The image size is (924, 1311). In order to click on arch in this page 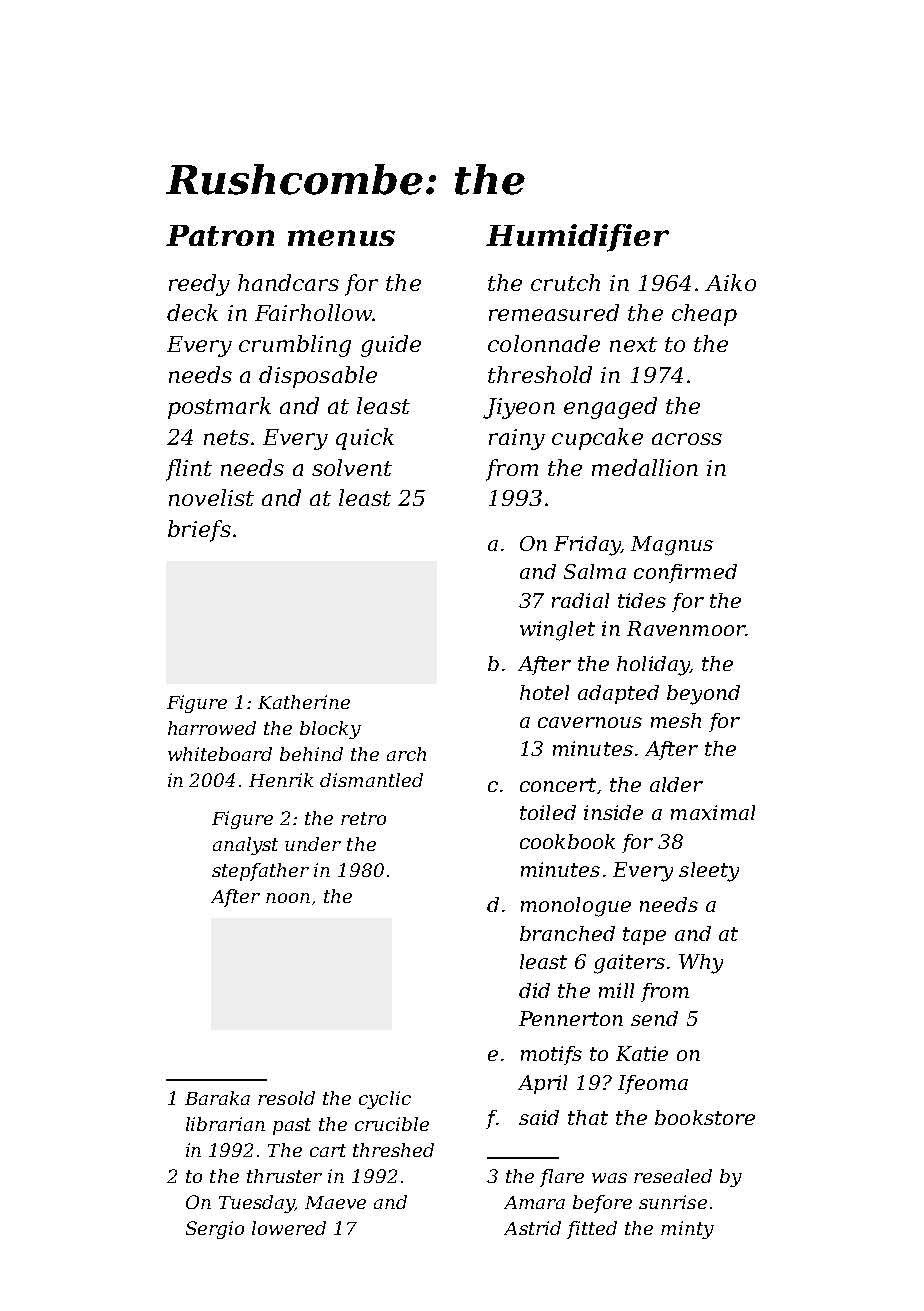, I will do `click(406, 754)`.
